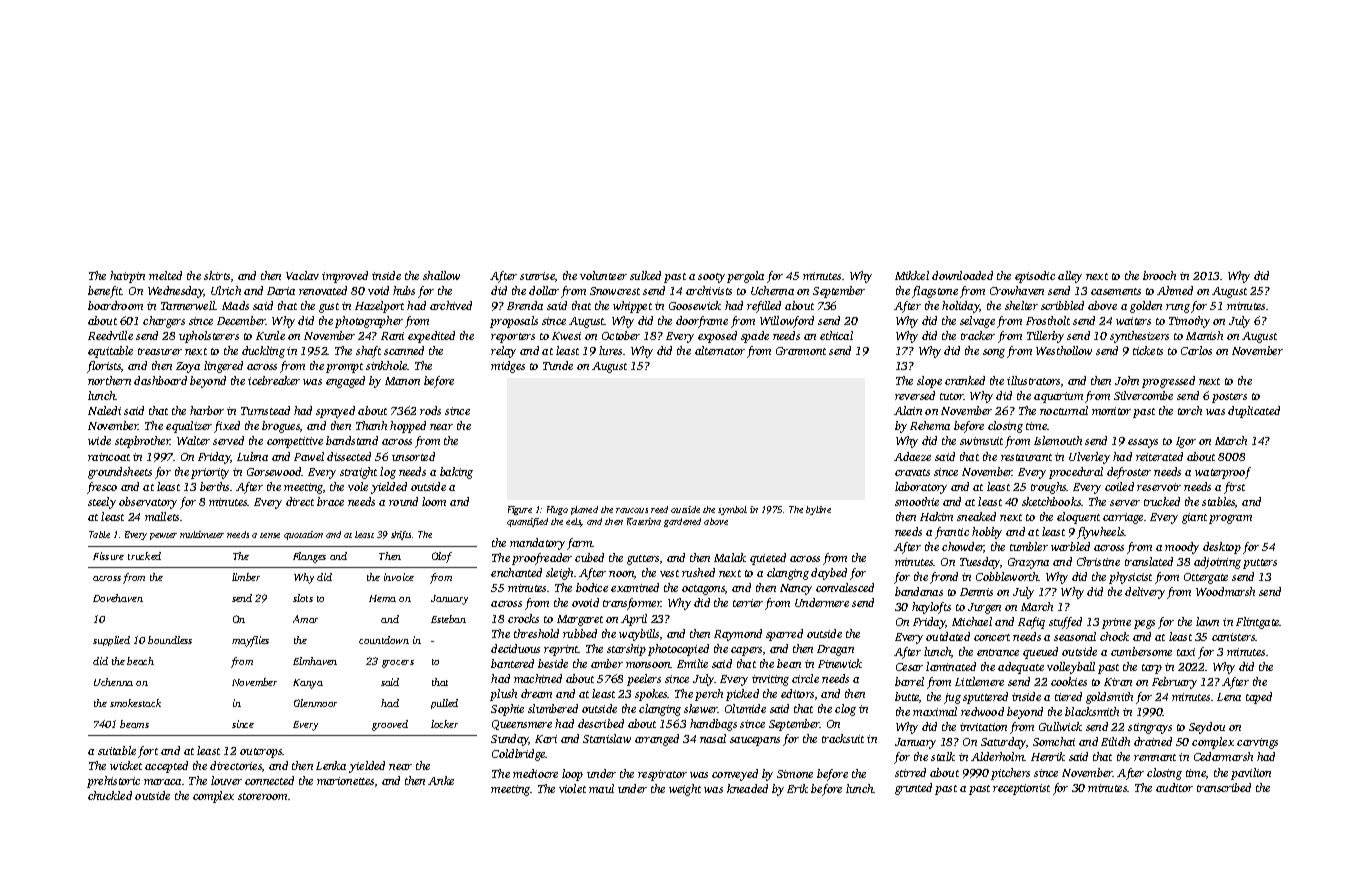 This page has height=887, width=1372. Describe the element at coordinates (127, 277) in the page. I see `hairpin` at that location.
